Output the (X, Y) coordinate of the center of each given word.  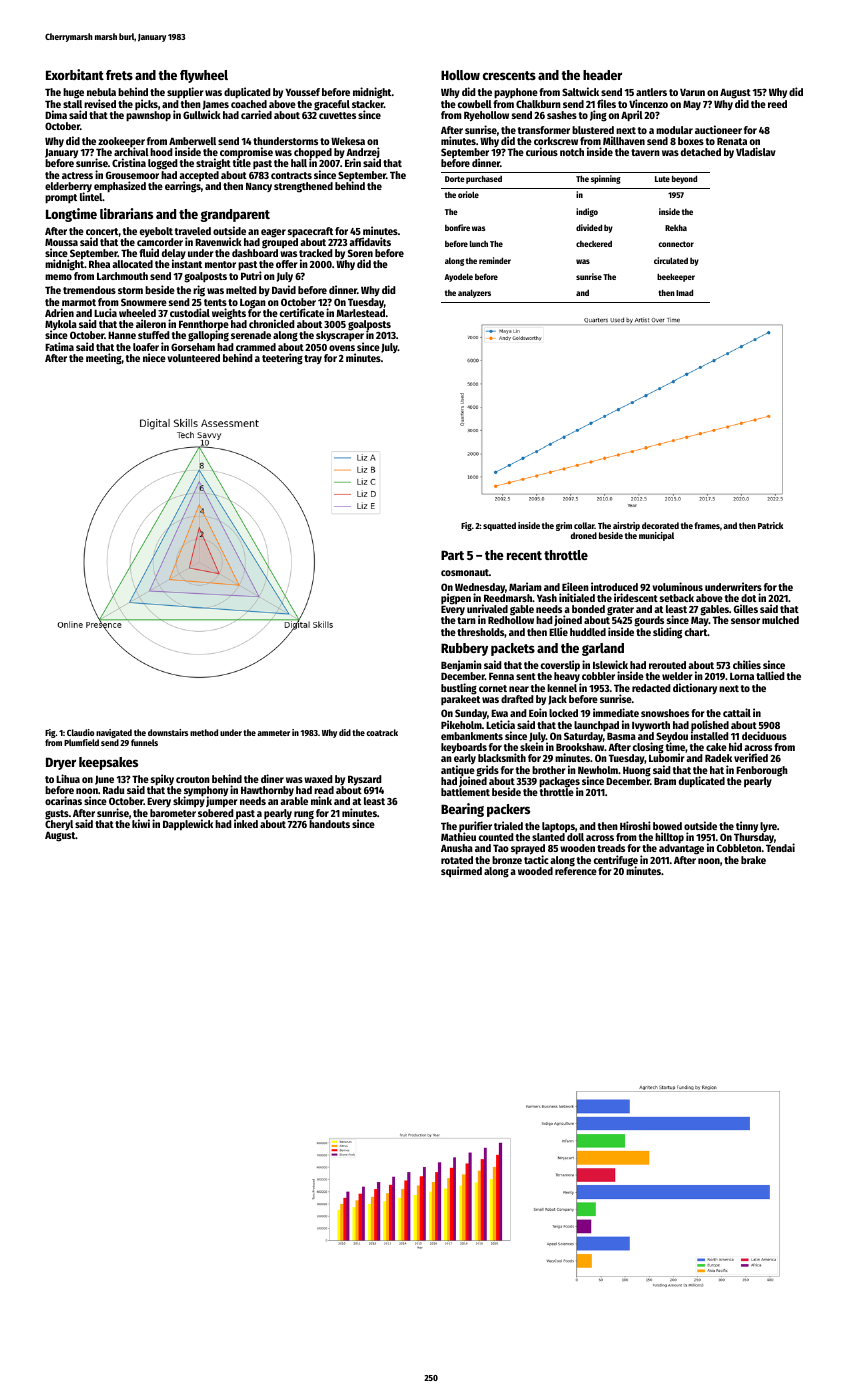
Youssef (302, 92)
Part (452, 555)
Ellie (558, 631)
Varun (692, 92)
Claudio (80, 732)
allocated (132, 264)
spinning (606, 179)
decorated (660, 525)
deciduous (764, 735)
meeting (104, 359)
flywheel (204, 76)
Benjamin (461, 665)
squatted (499, 526)
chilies (747, 664)
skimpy (189, 802)
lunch (479, 243)
